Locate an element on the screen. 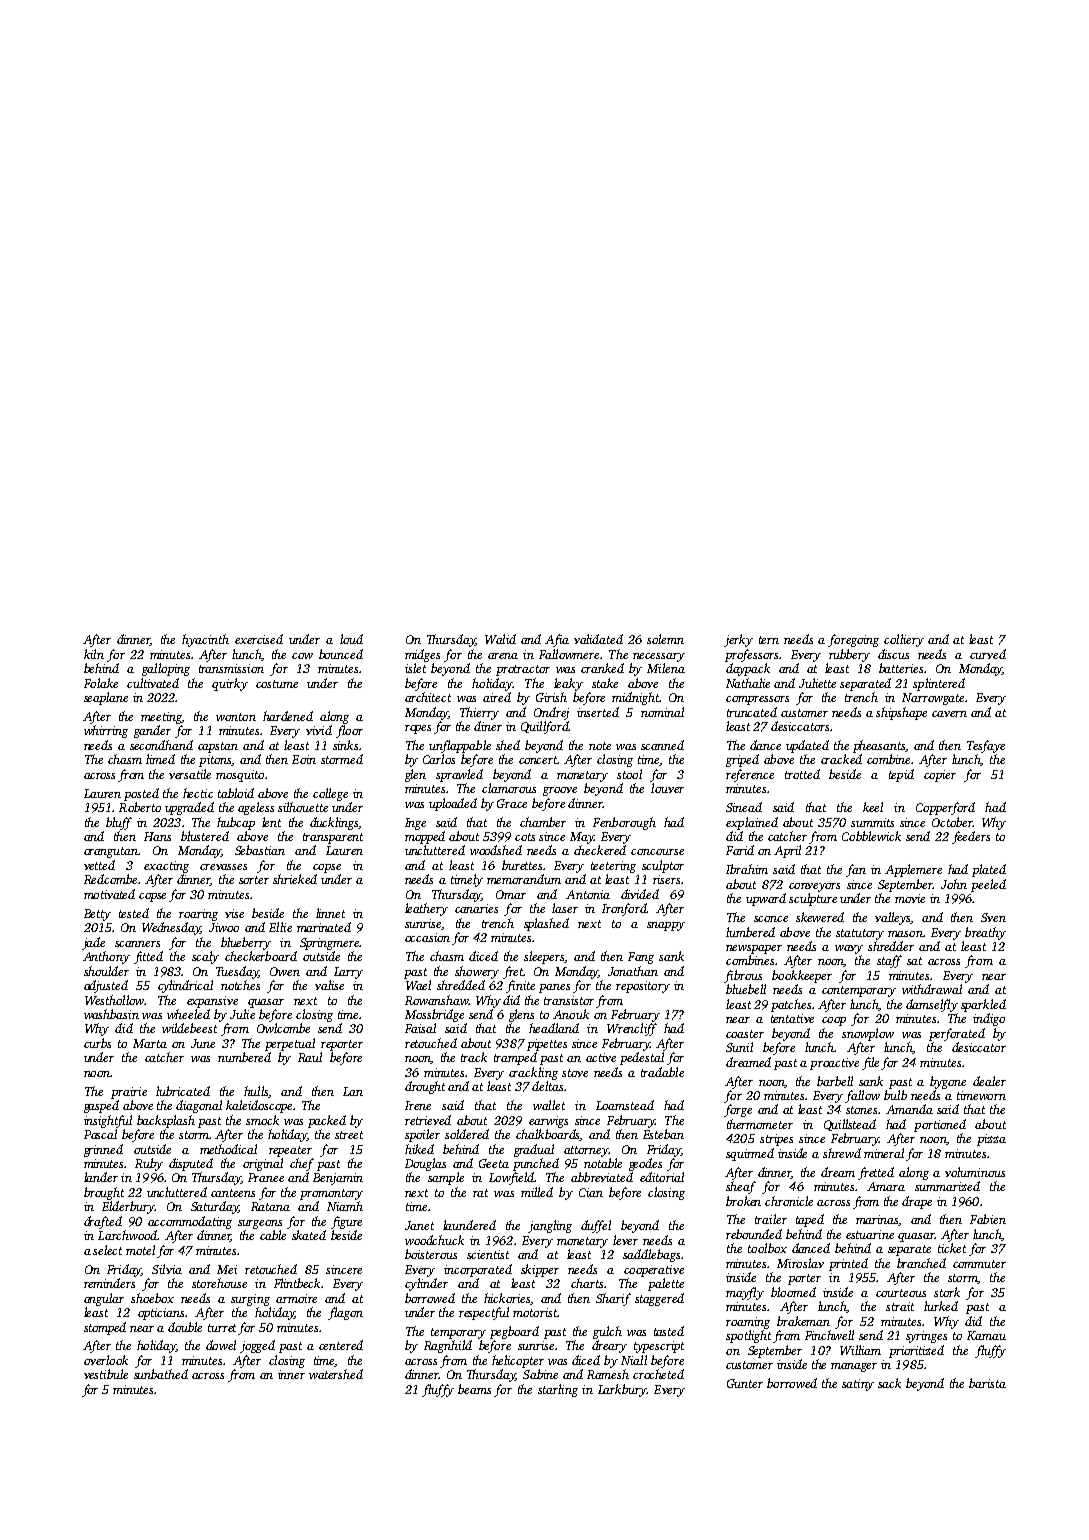  barista is located at coordinates (987, 1383).
